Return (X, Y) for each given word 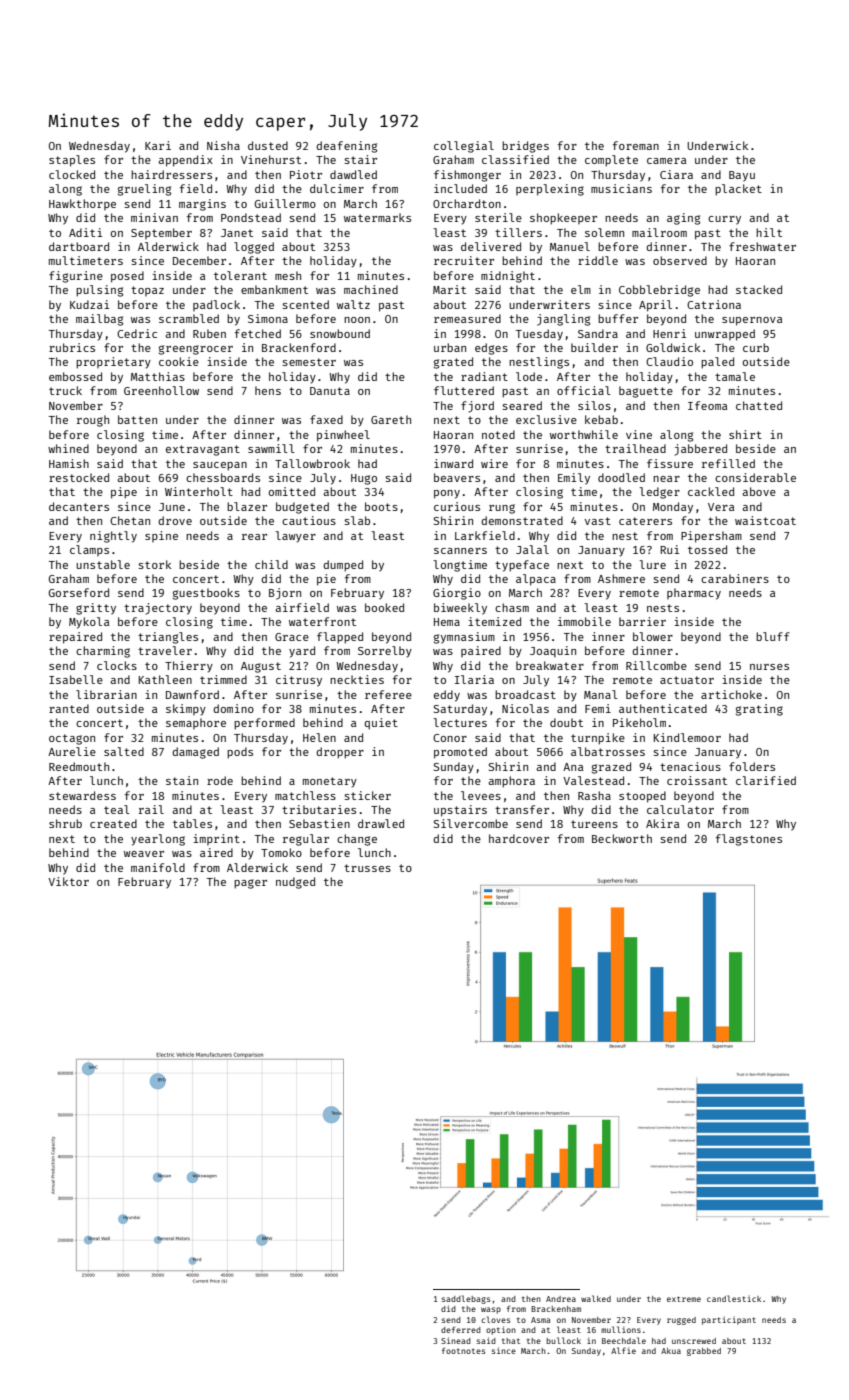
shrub (65, 823)
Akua (671, 1351)
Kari (158, 145)
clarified (766, 780)
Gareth (391, 419)
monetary (330, 782)
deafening (346, 147)
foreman (636, 145)
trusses (367, 868)
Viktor (68, 881)
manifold (158, 867)
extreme (684, 1299)
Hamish (69, 463)
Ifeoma (707, 405)
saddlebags (466, 1299)
